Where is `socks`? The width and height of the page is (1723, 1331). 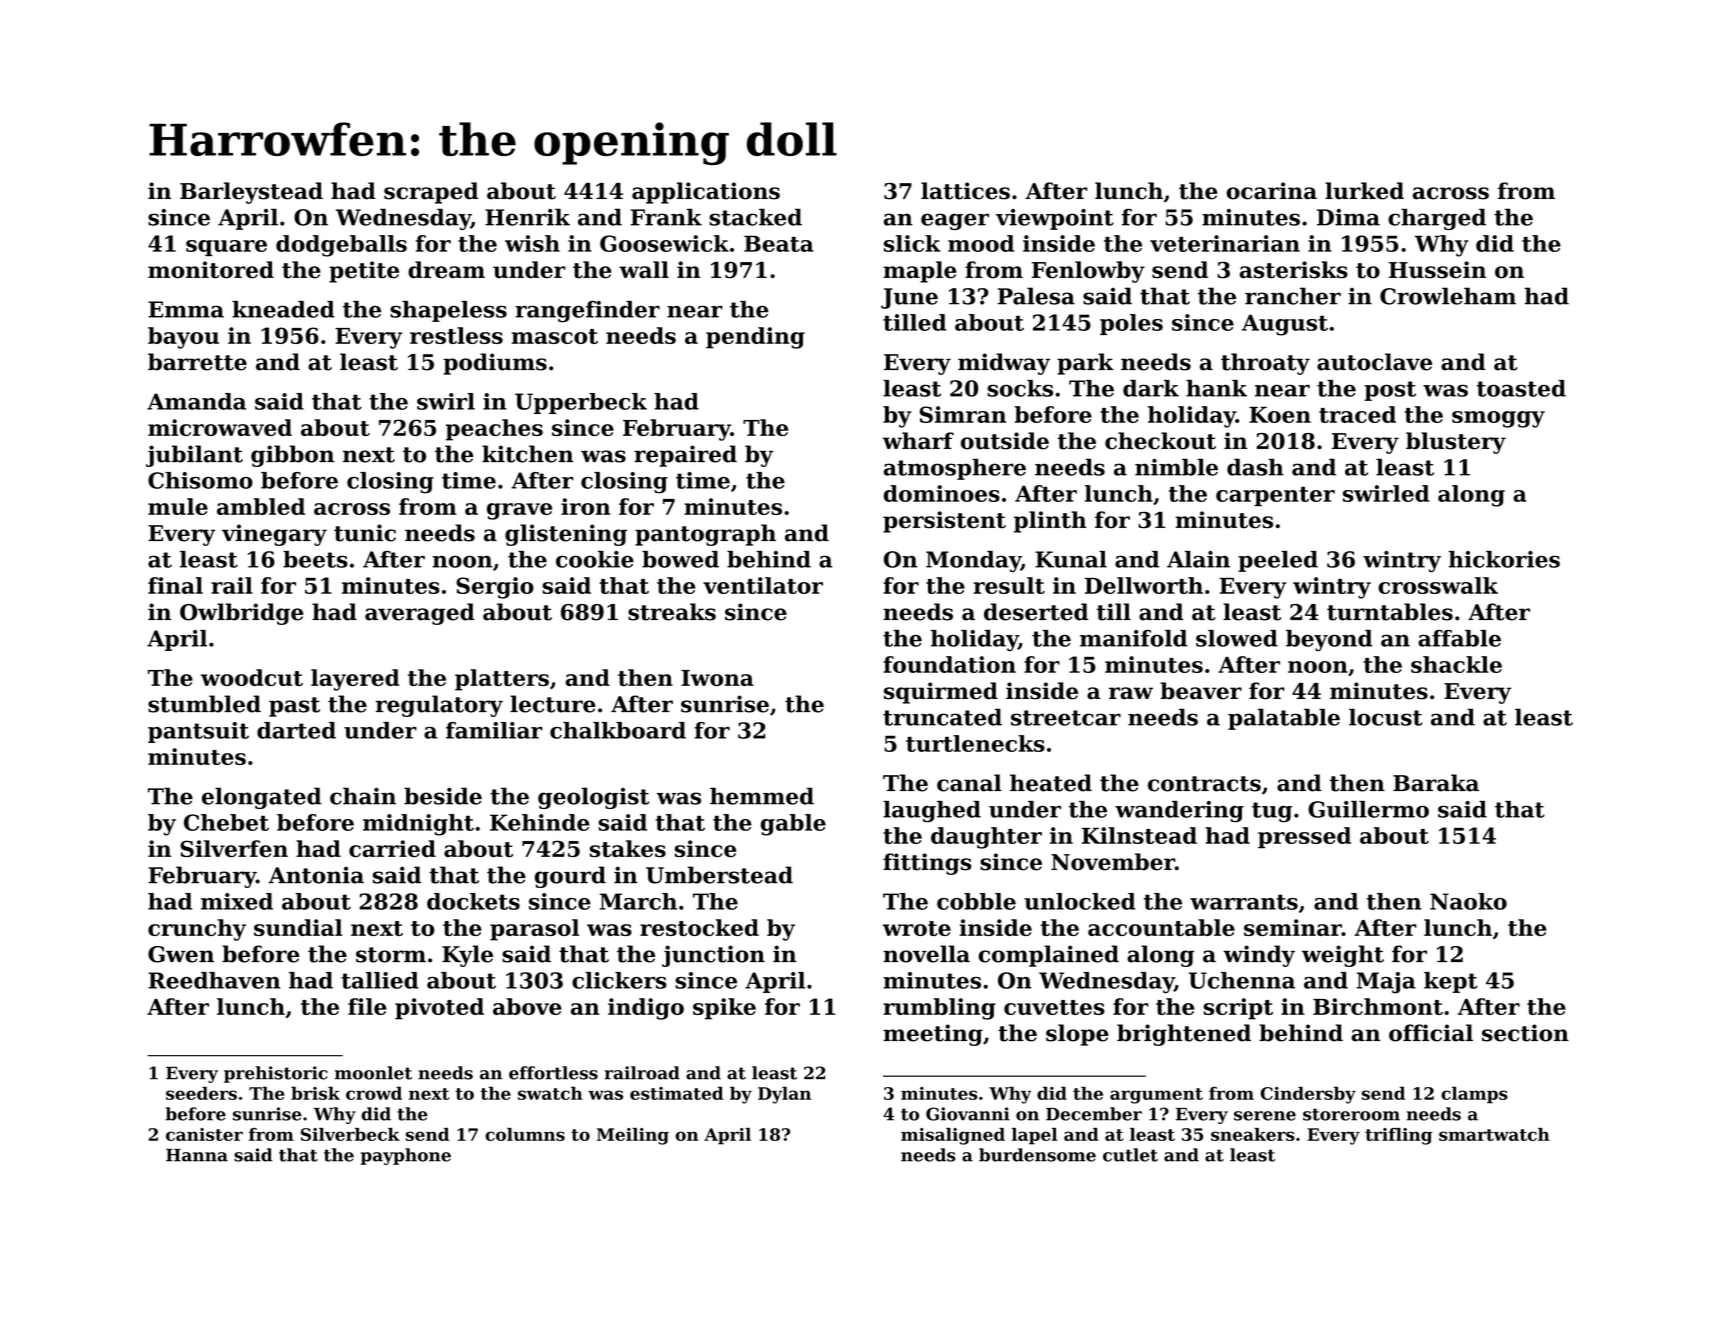
socks is located at coordinates (1020, 388).
